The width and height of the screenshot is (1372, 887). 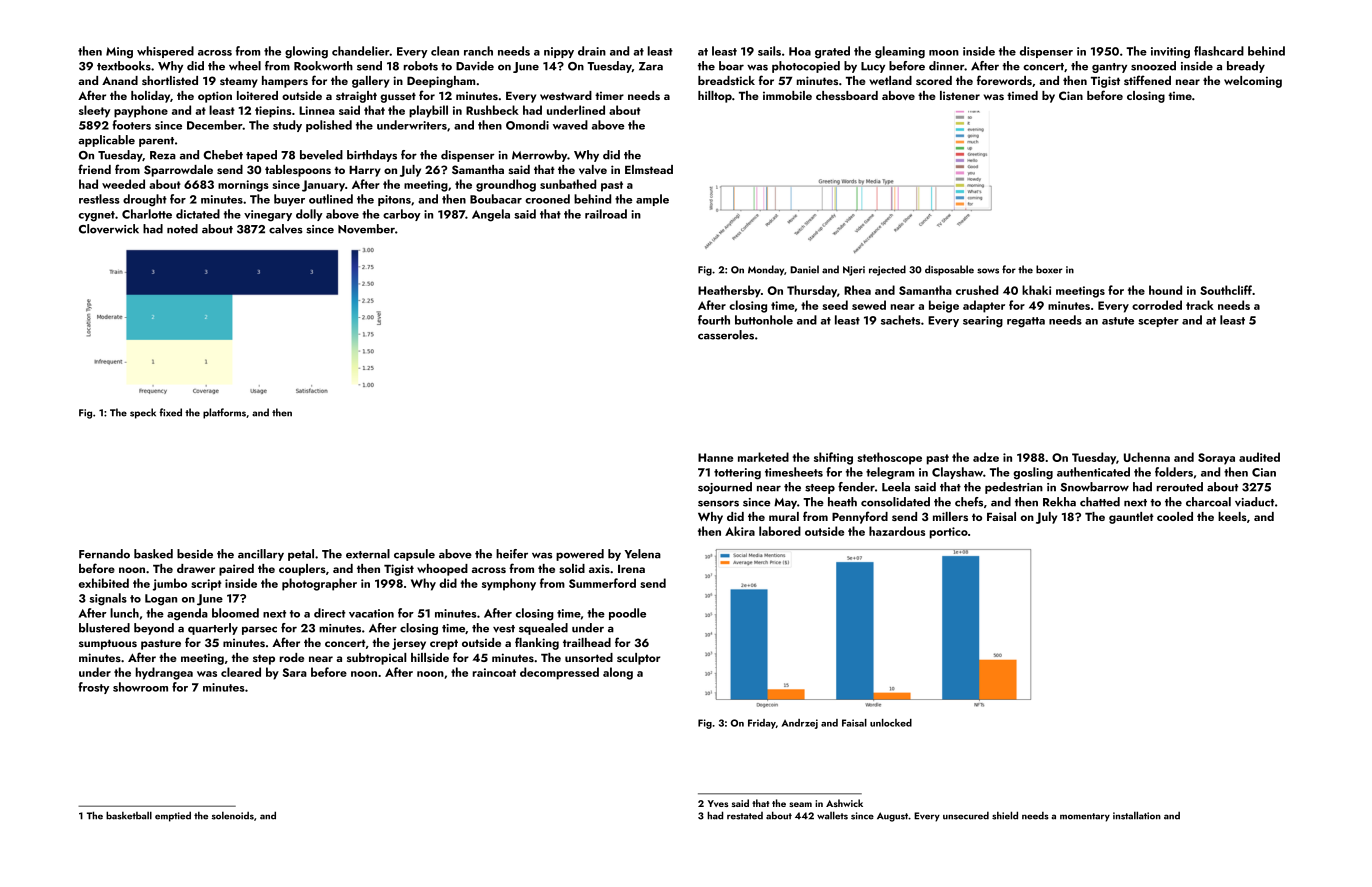 What do you see at coordinates (241, 672) in the screenshot?
I see `cleared` at bounding box center [241, 672].
